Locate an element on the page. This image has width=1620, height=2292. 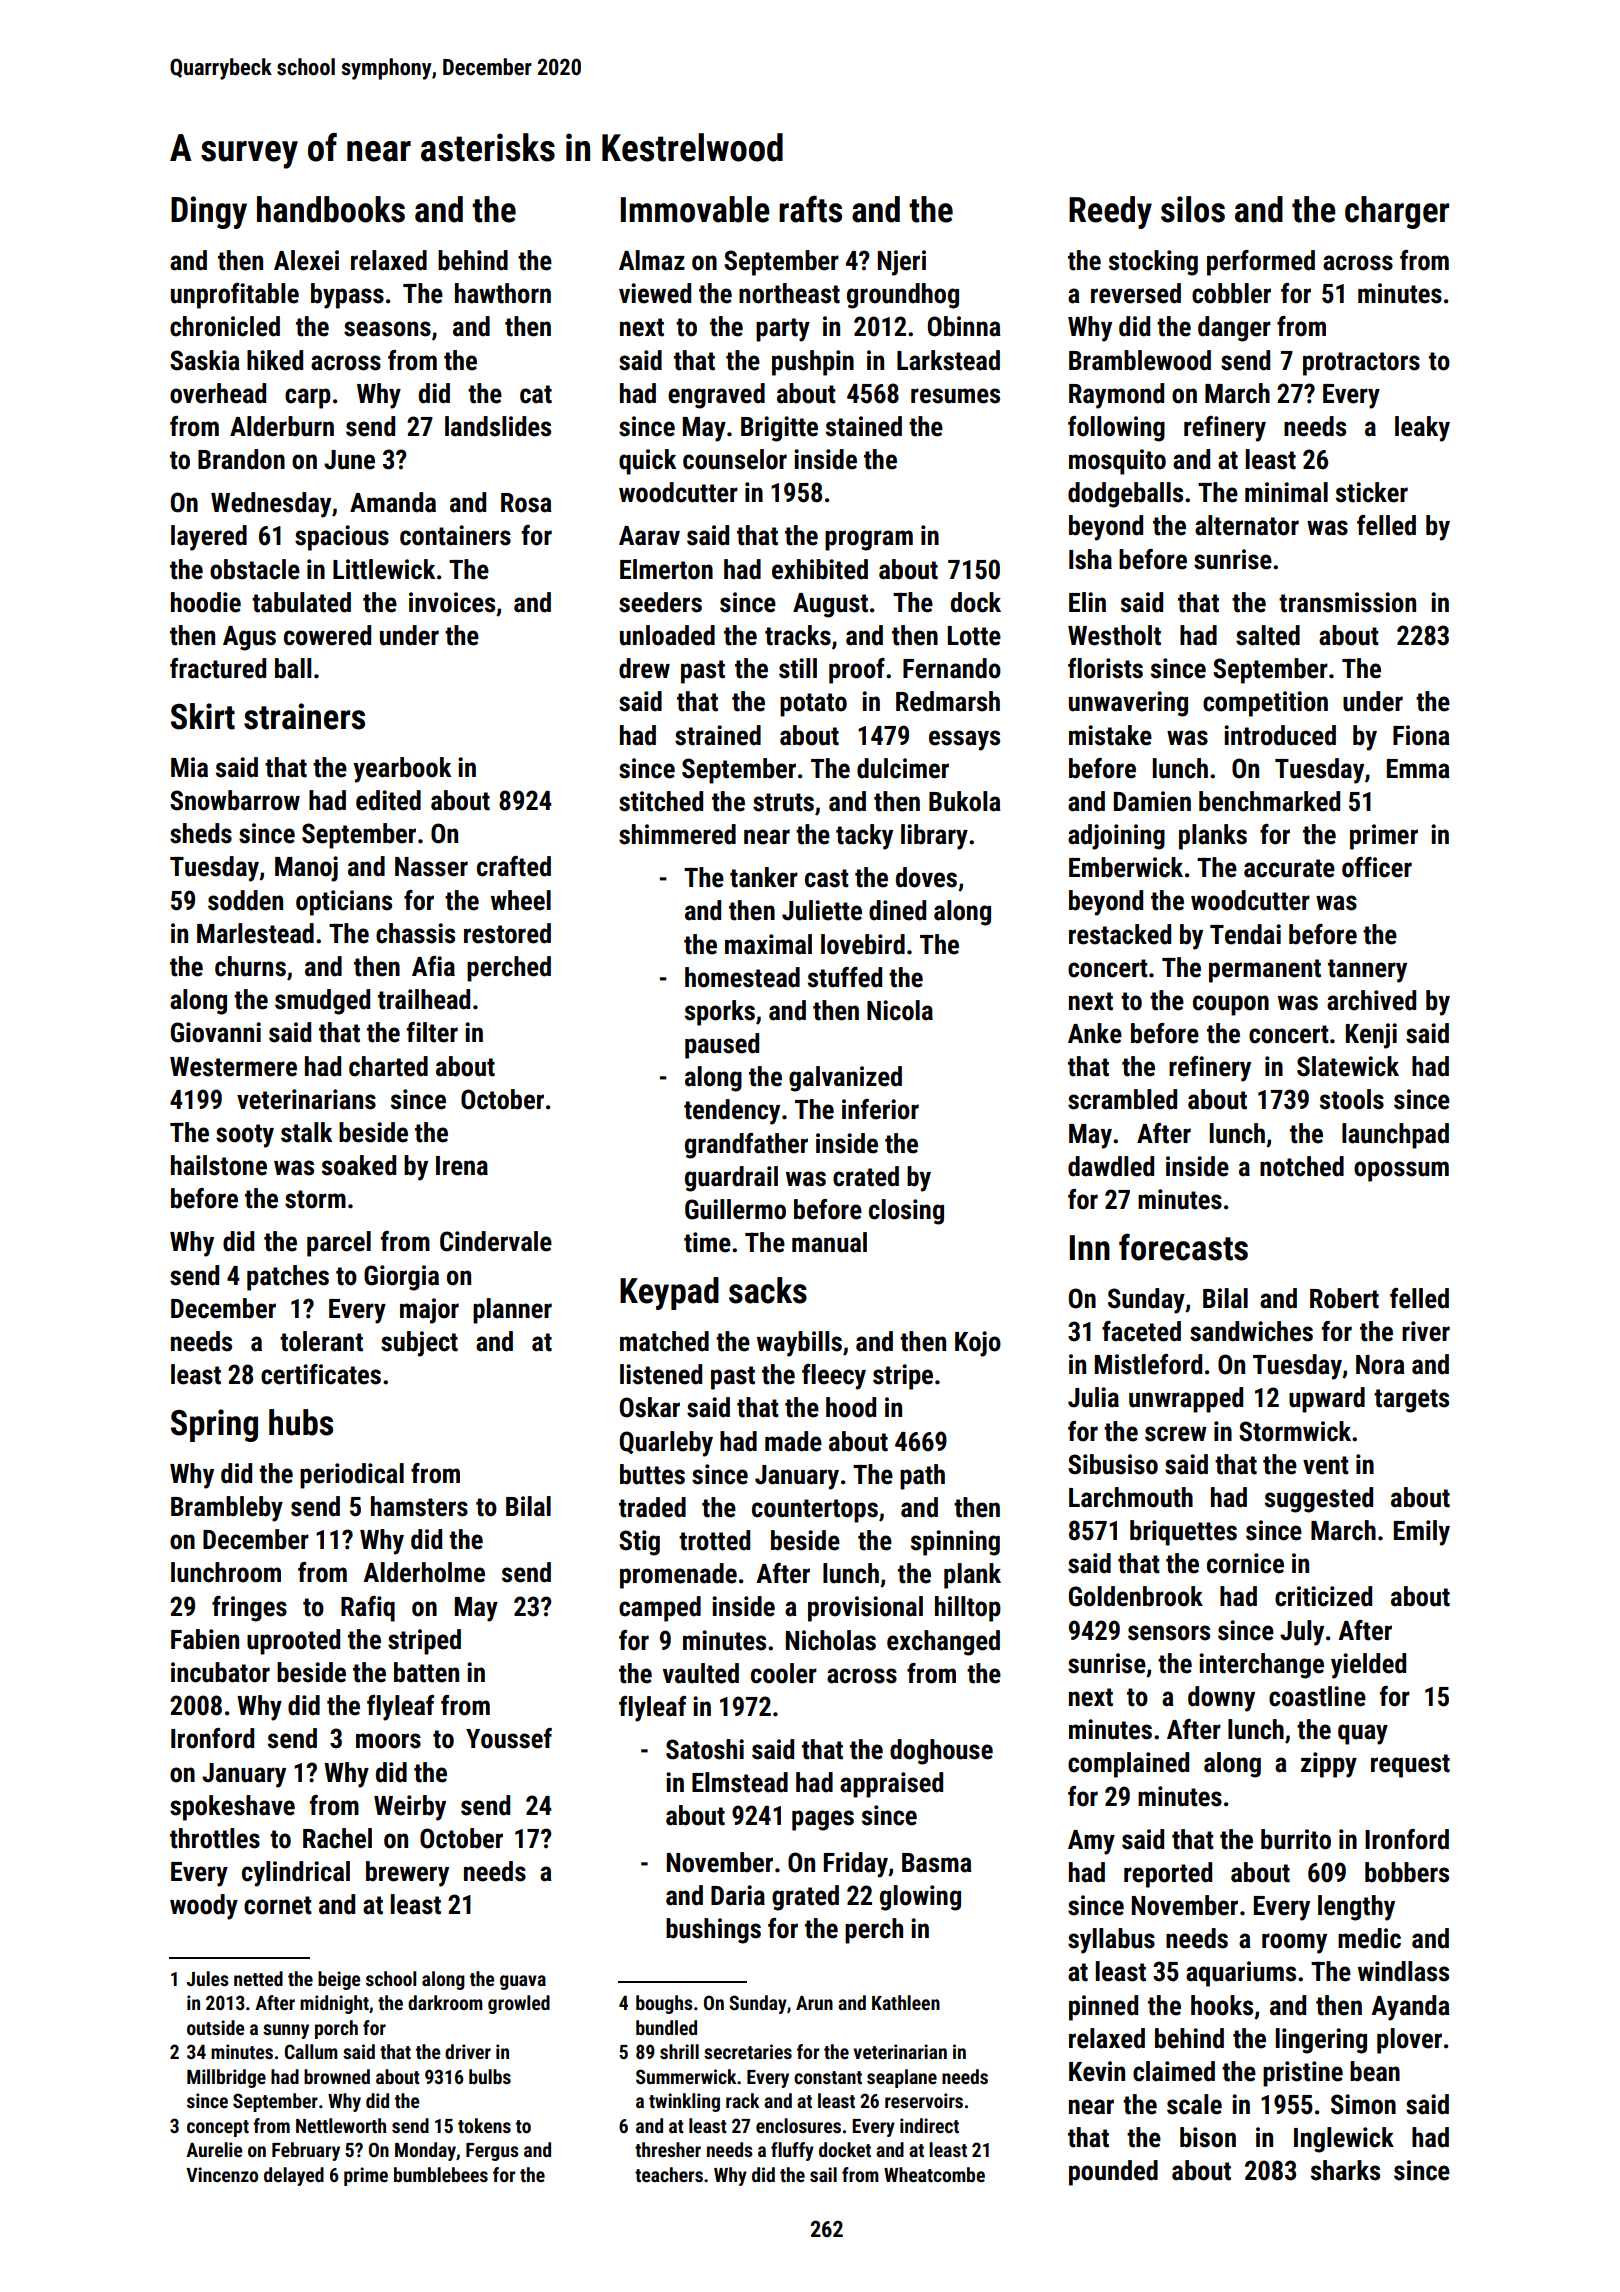
Daria is located at coordinates (738, 1895).
